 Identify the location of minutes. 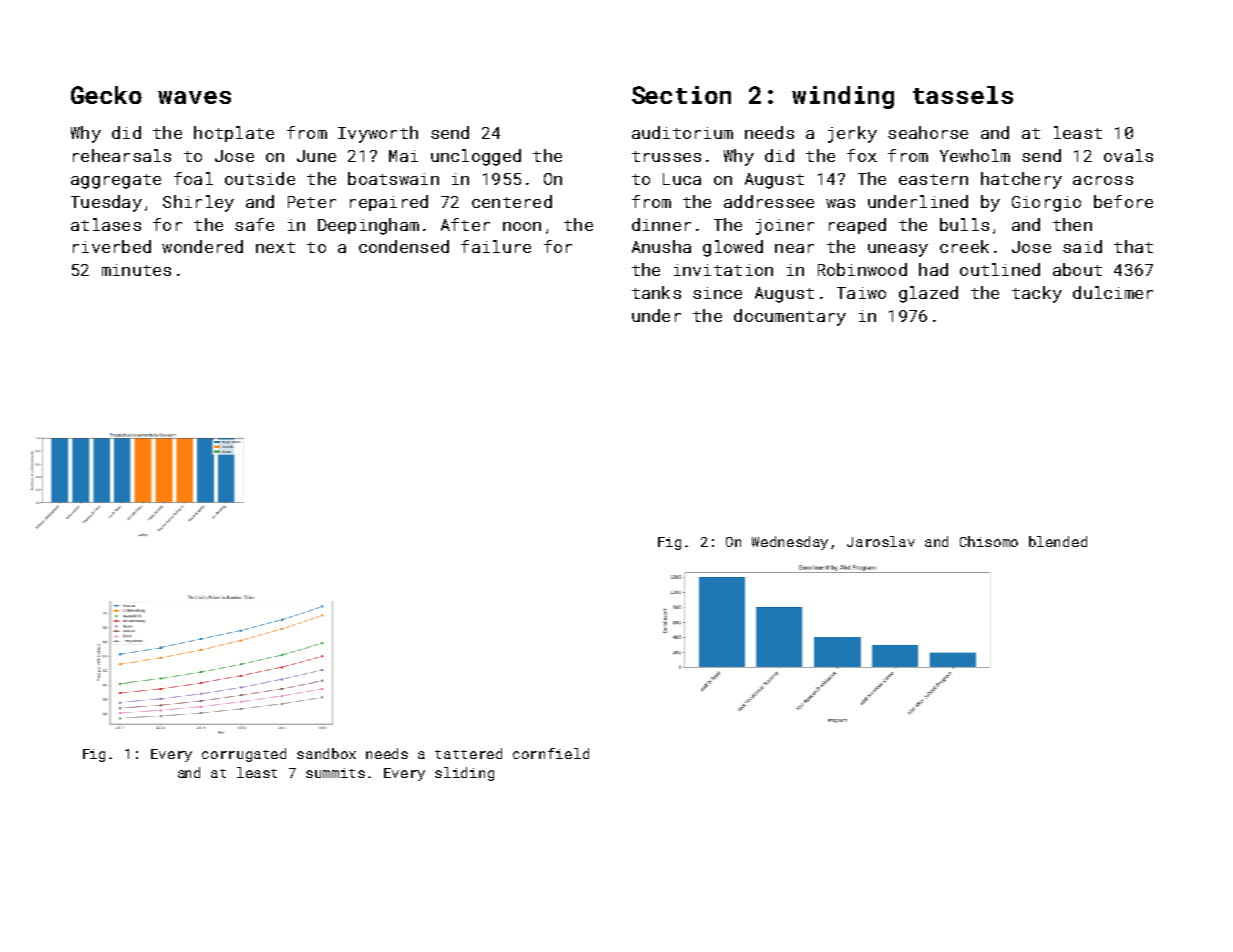
(136, 270).
